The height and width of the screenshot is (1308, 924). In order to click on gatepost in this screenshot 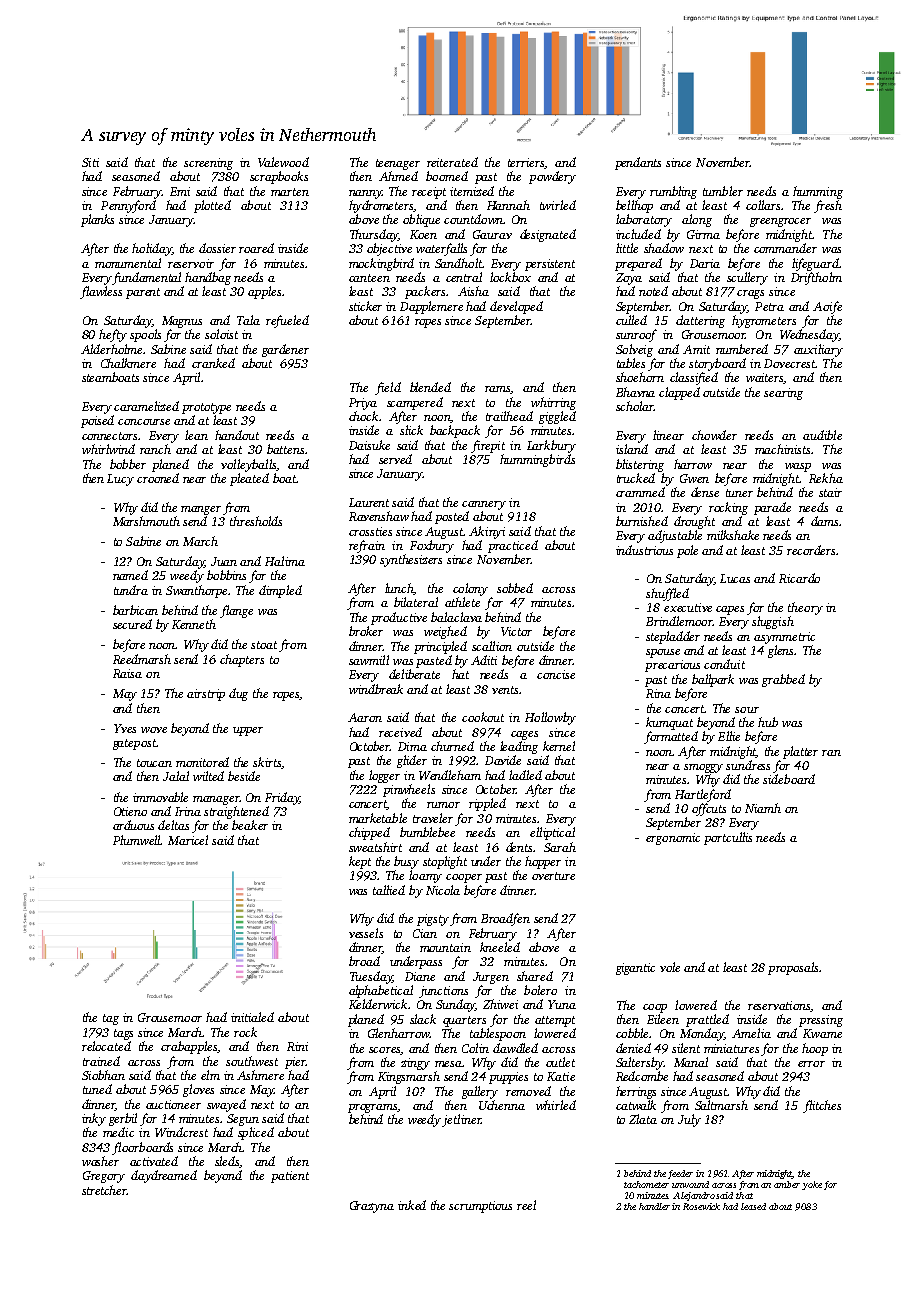, I will do `click(134, 744)`.
